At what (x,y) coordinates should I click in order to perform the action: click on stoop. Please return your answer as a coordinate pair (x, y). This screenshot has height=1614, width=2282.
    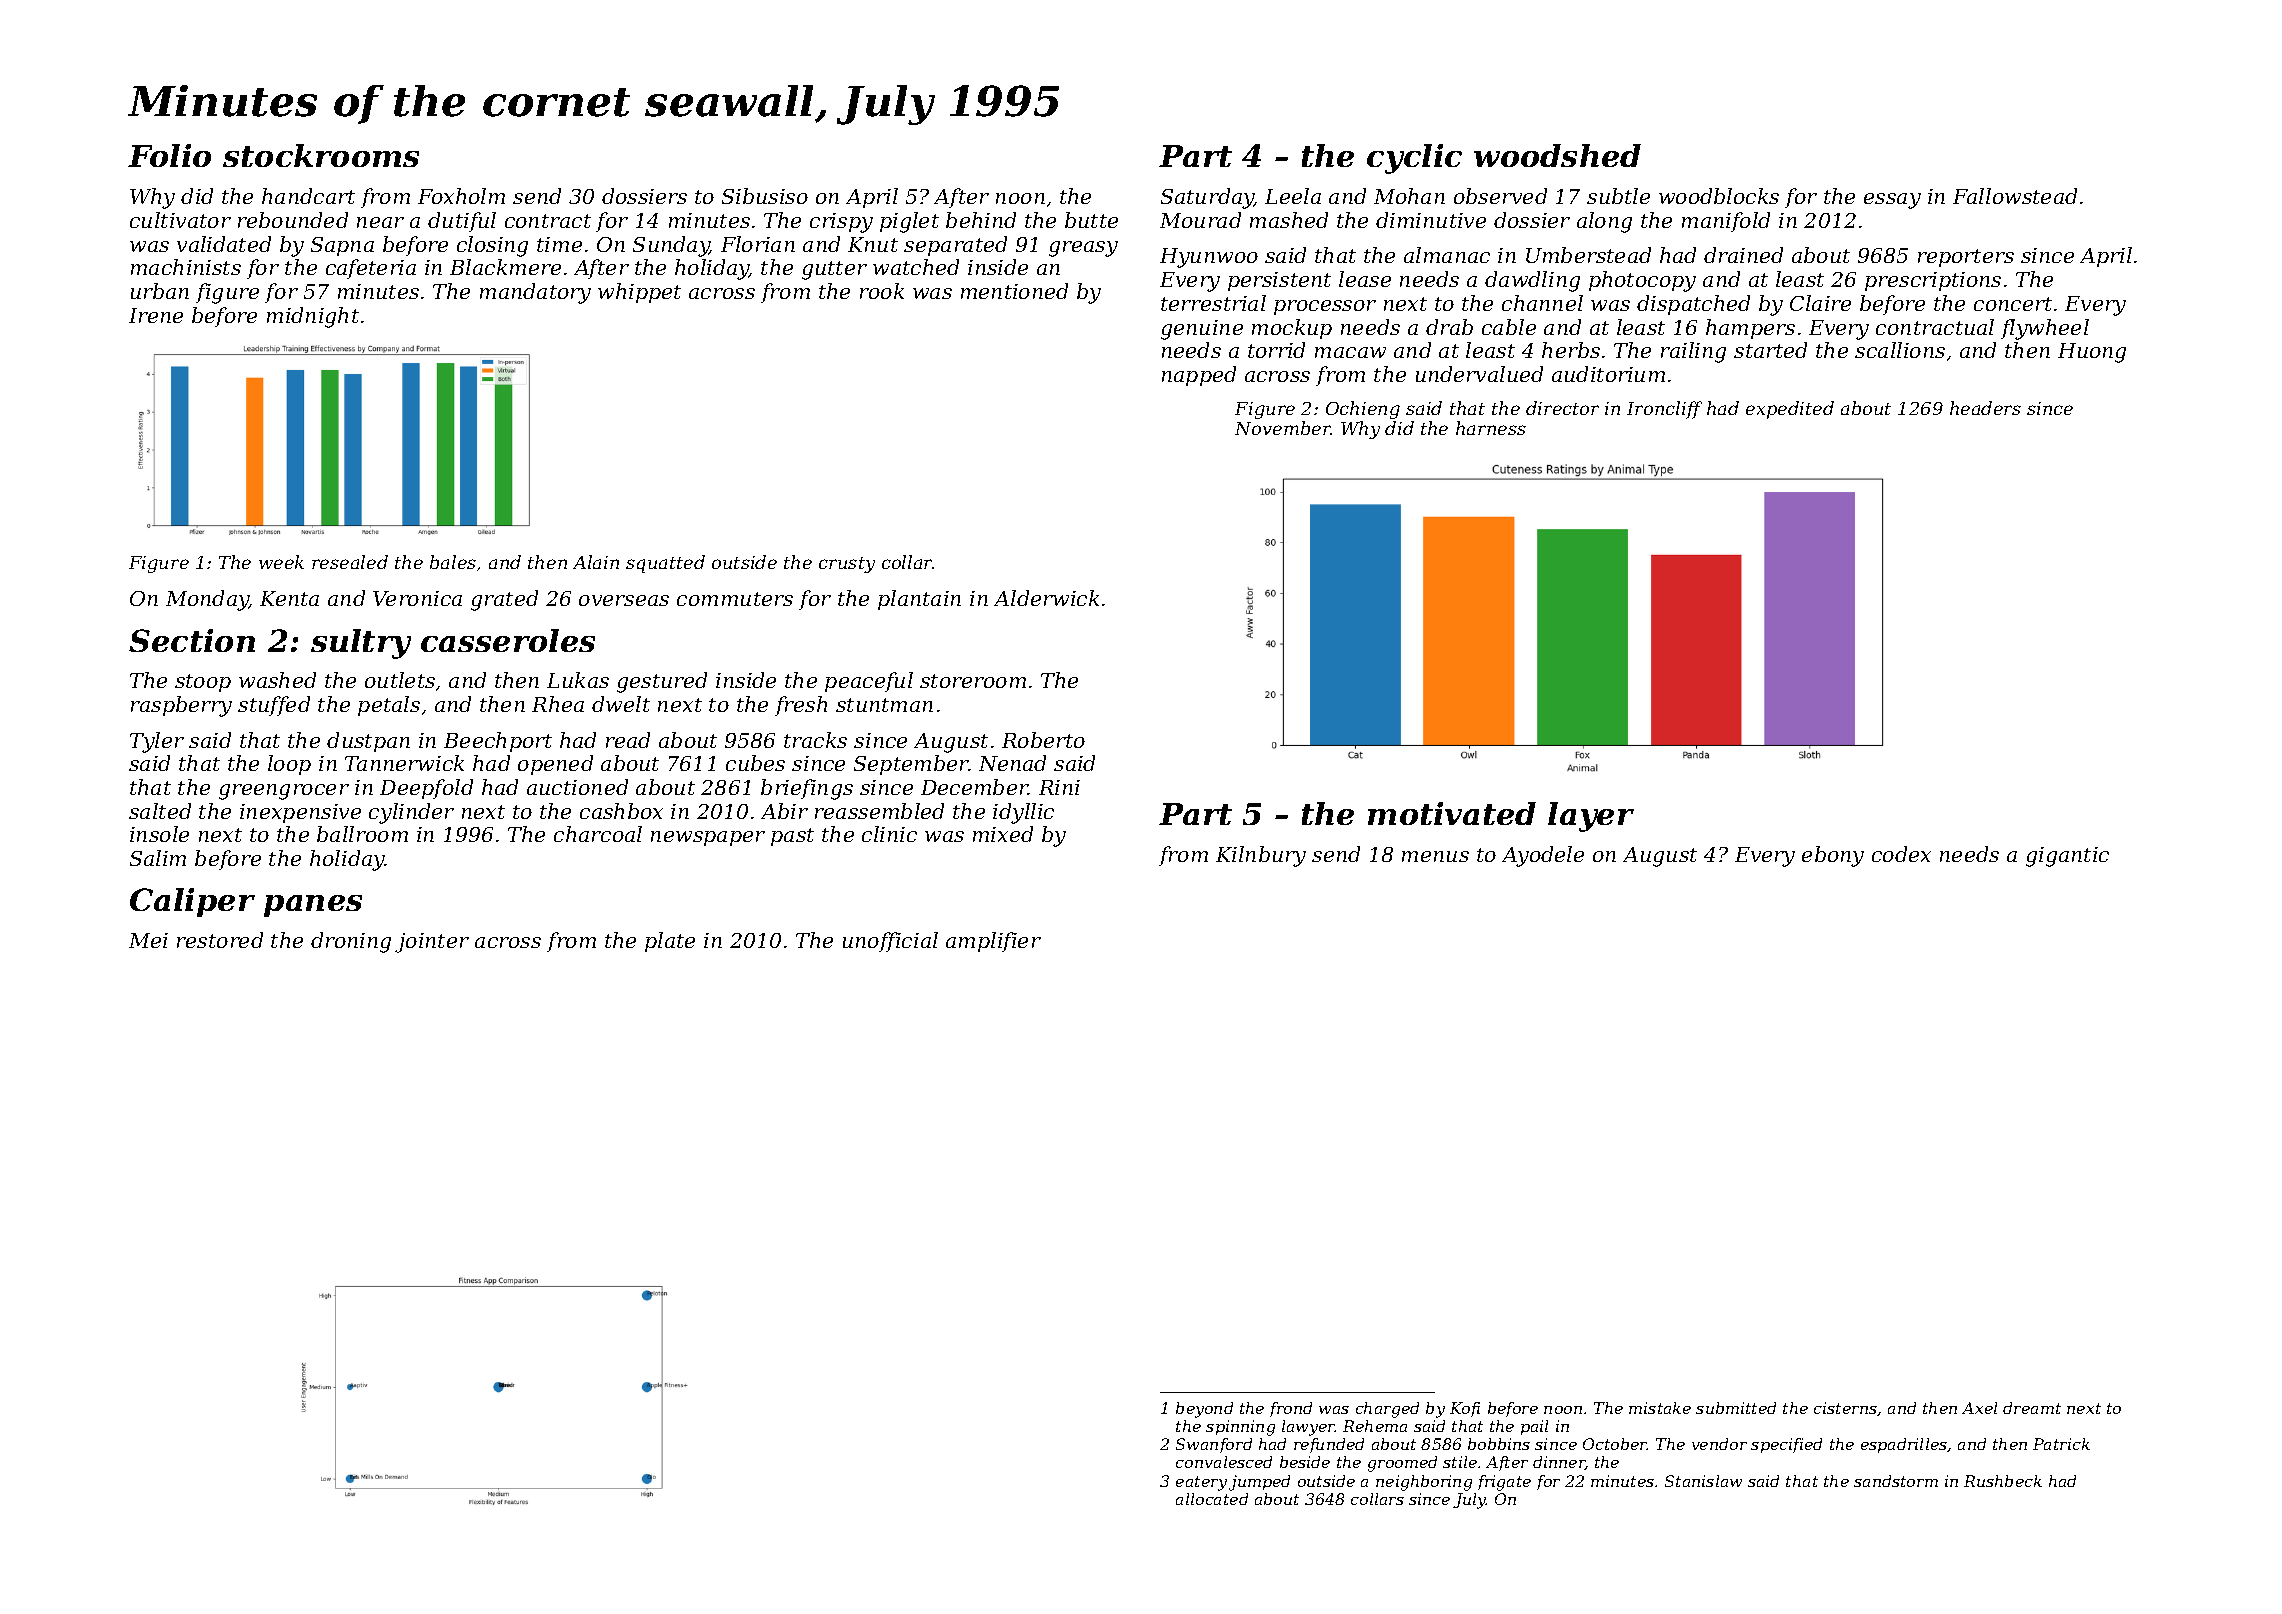
    Looking at the image, I should click on (203, 683).
